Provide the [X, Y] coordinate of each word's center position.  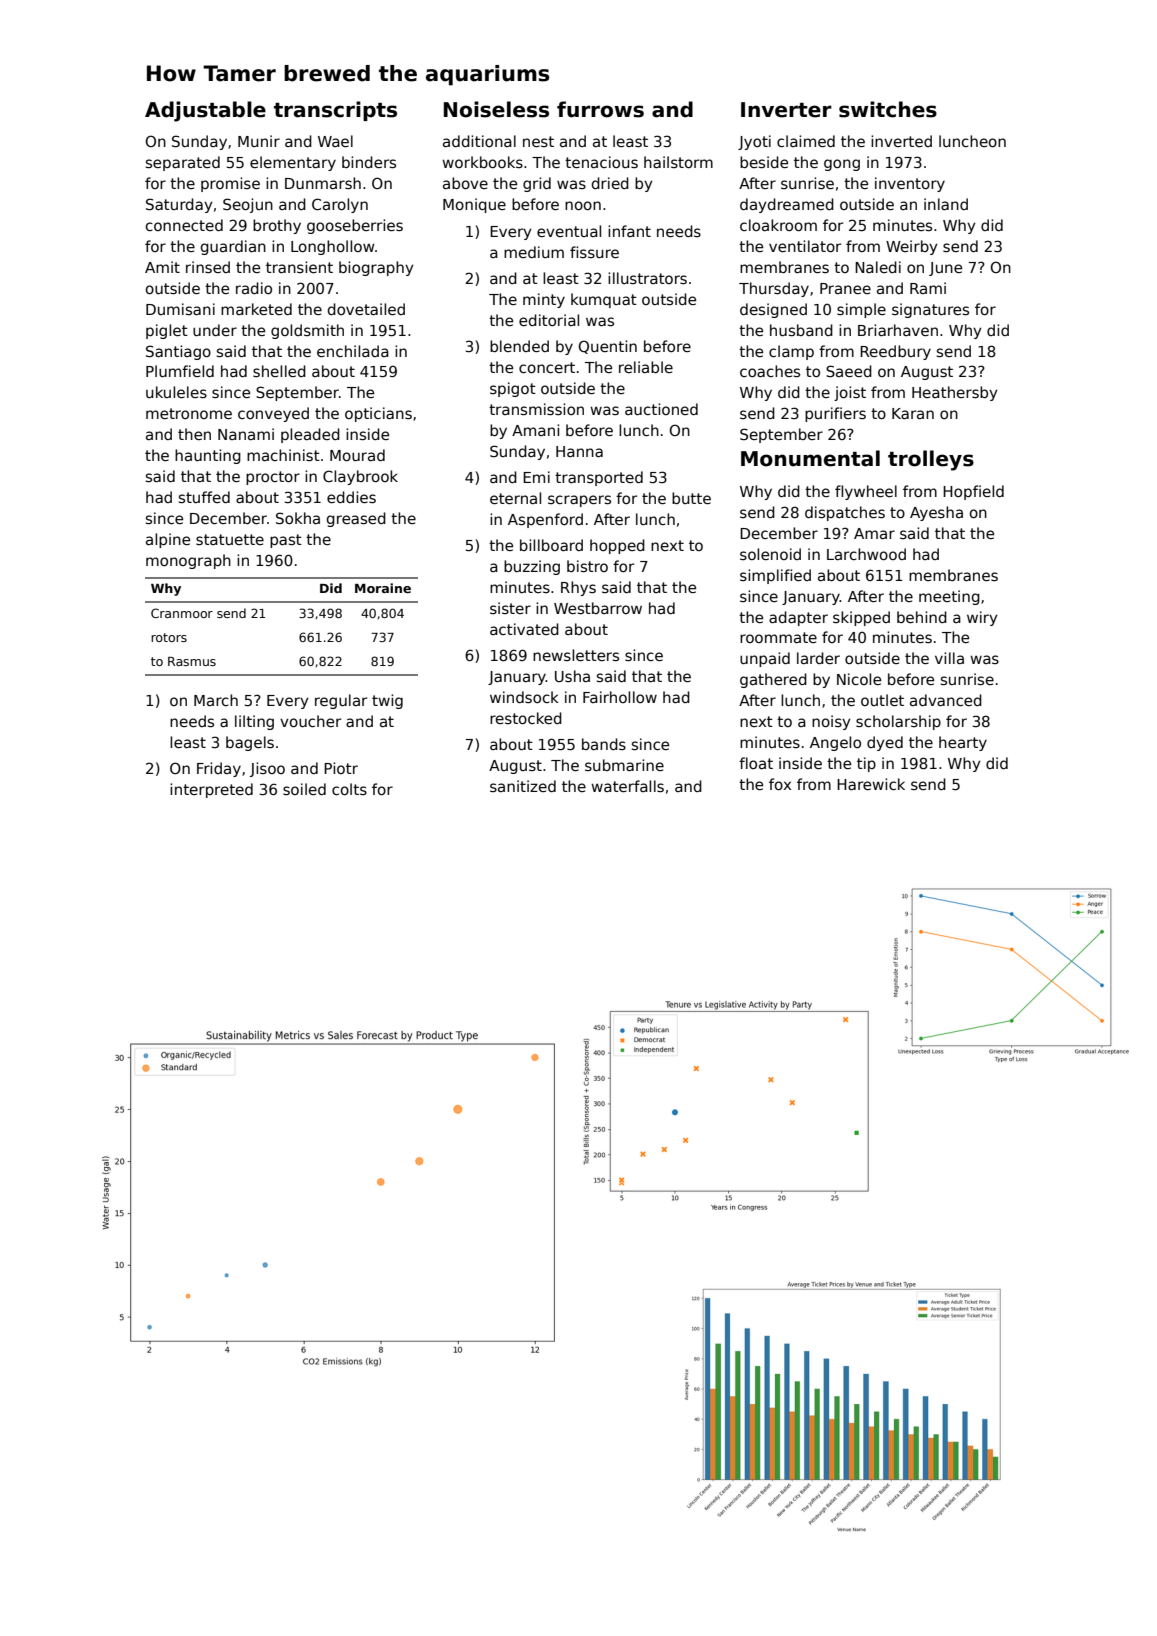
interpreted [211, 790]
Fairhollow [620, 697]
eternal [515, 498]
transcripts [335, 111]
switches [888, 109]
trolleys [931, 460]
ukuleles [176, 392]
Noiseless [496, 109]
